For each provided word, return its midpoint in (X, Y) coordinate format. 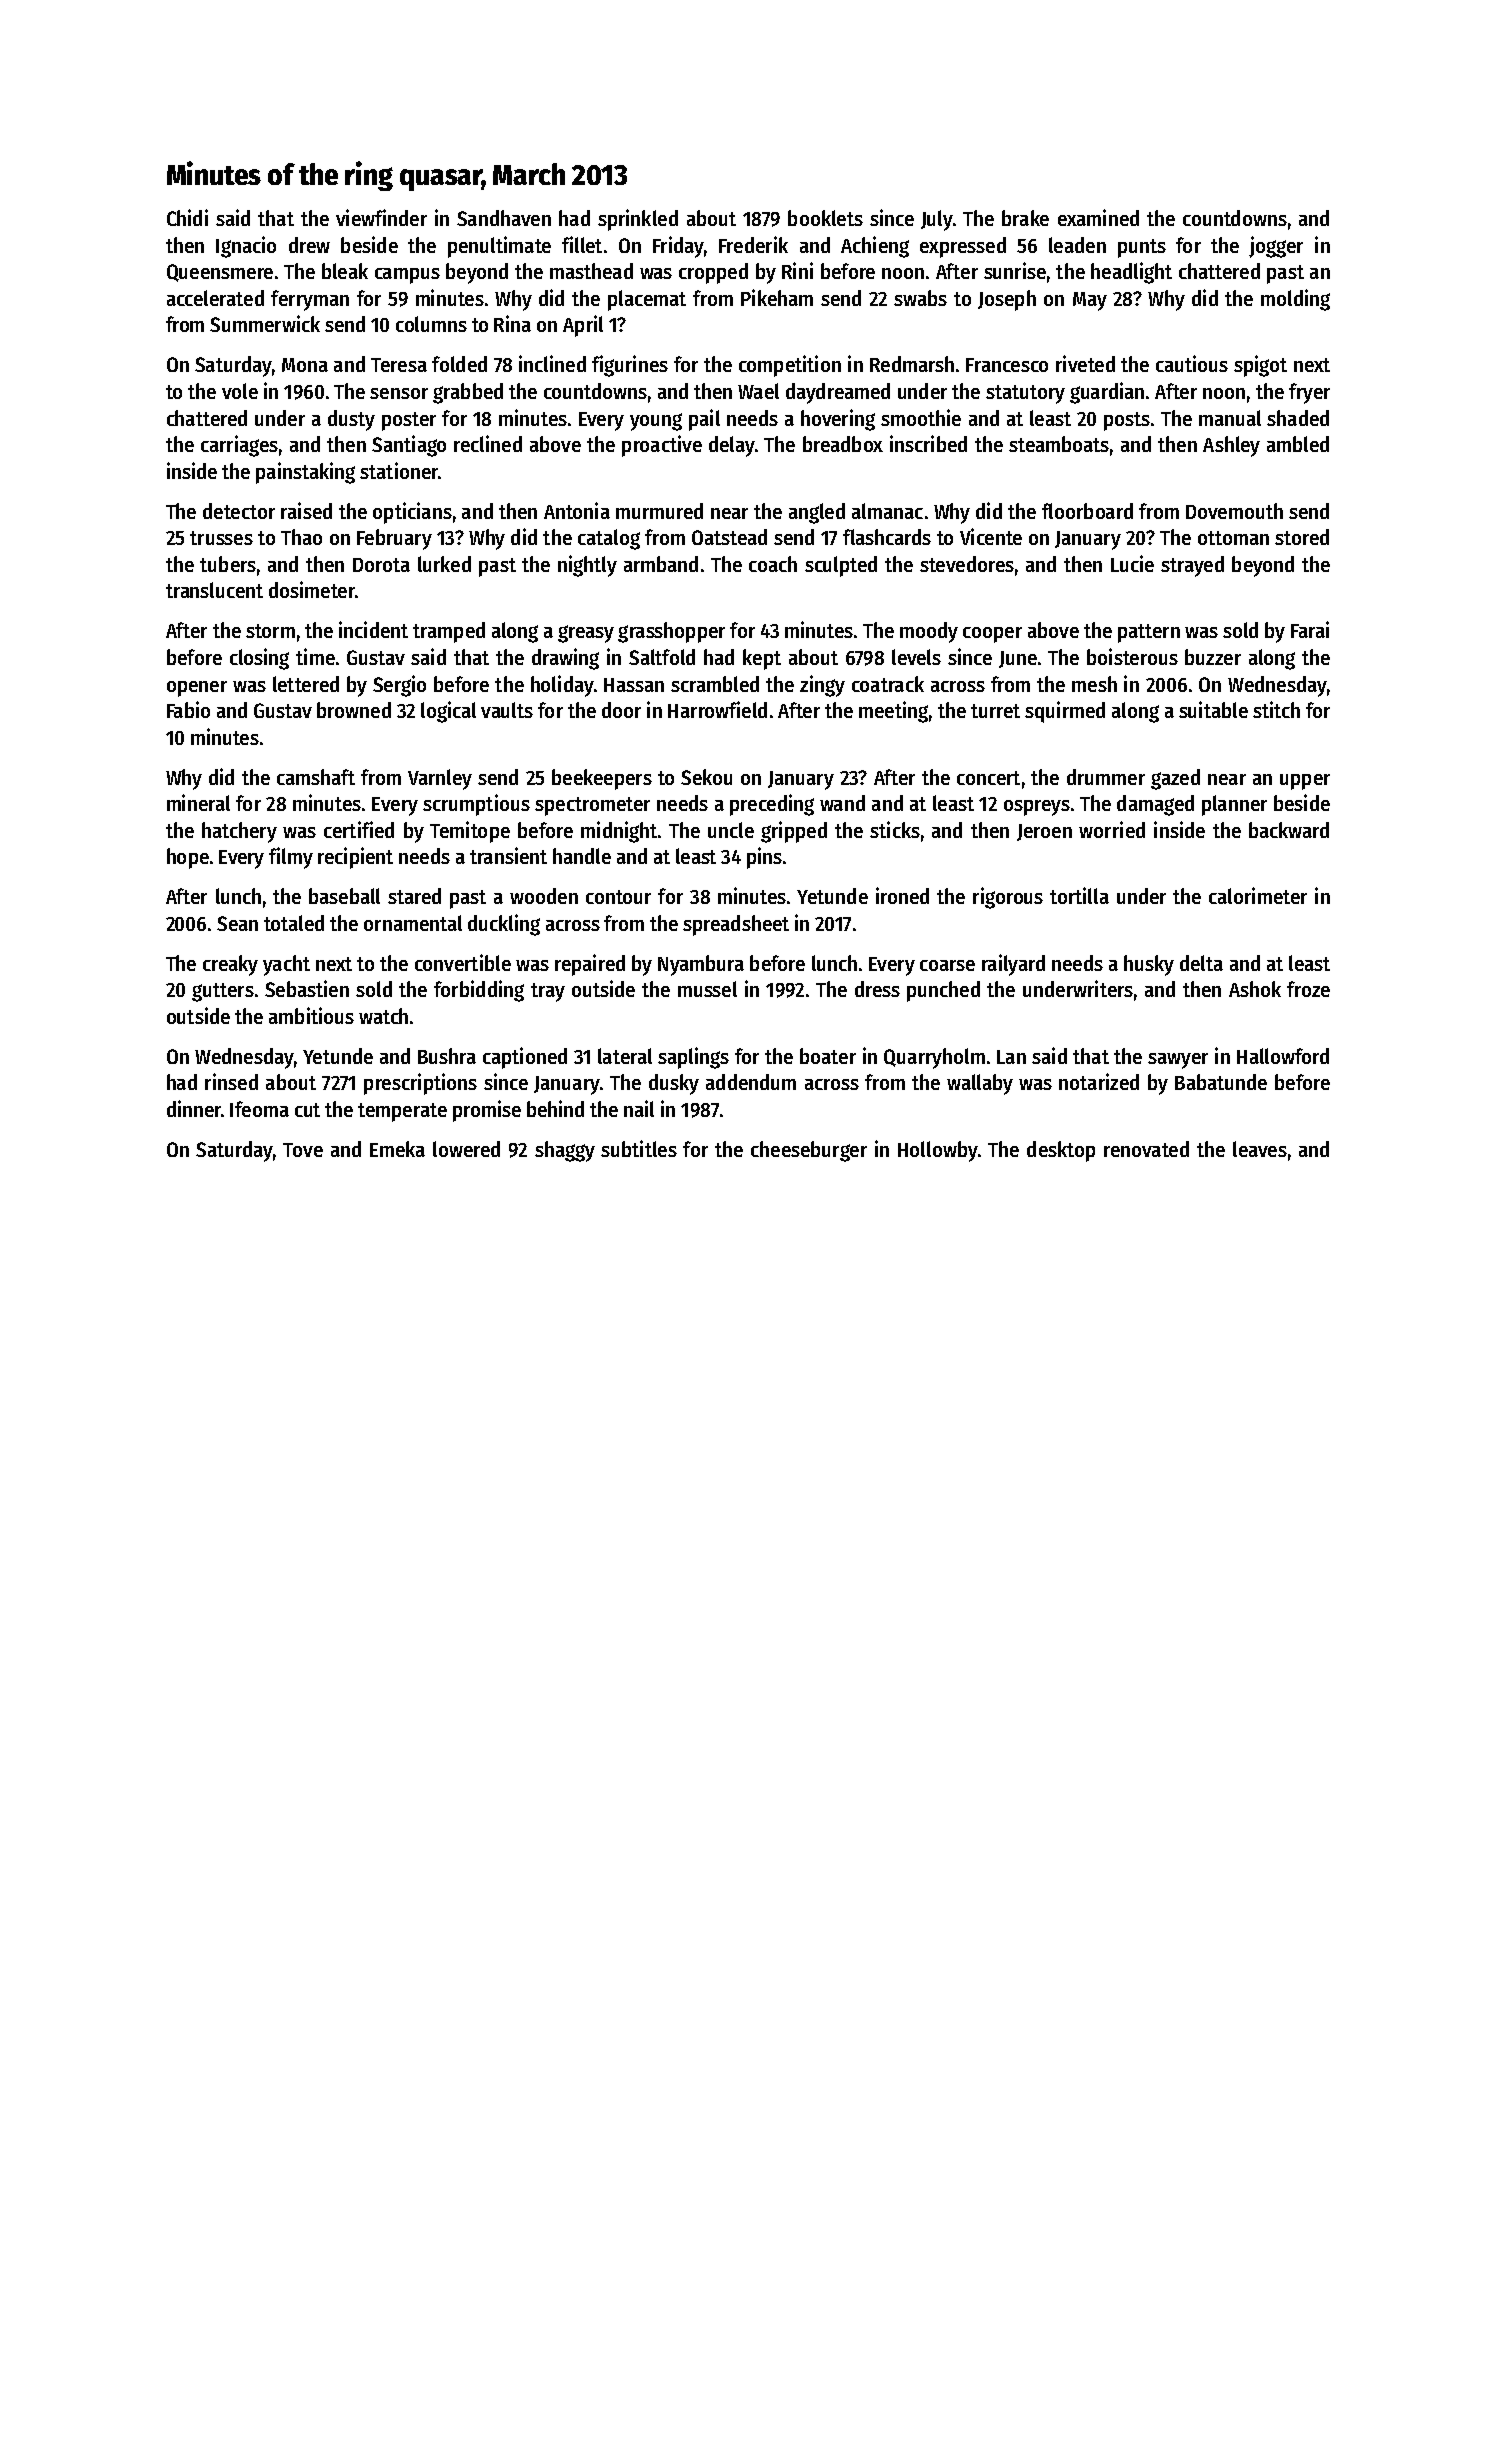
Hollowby (937, 1151)
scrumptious (476, 805)
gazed (1175, 779)
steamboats (1059, 444)
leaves (1260, 1149)
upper (1305, 782)
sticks (895, 829)
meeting (893, 712)
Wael (758, 391)
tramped (449, 632)
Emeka (397, 1149)
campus (407, 276)
